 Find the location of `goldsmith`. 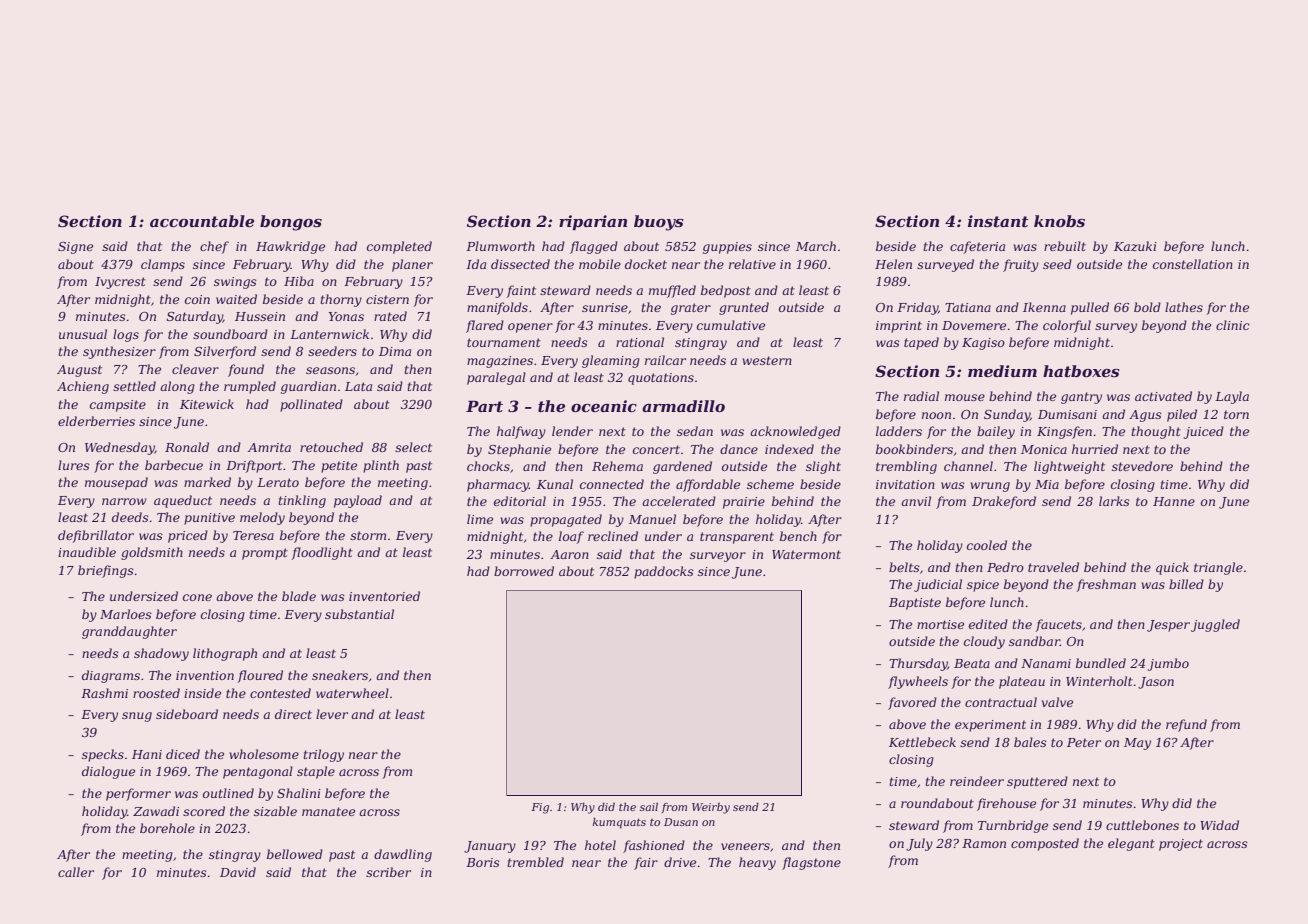

goldsmith is located at coordinates (152, 553).
